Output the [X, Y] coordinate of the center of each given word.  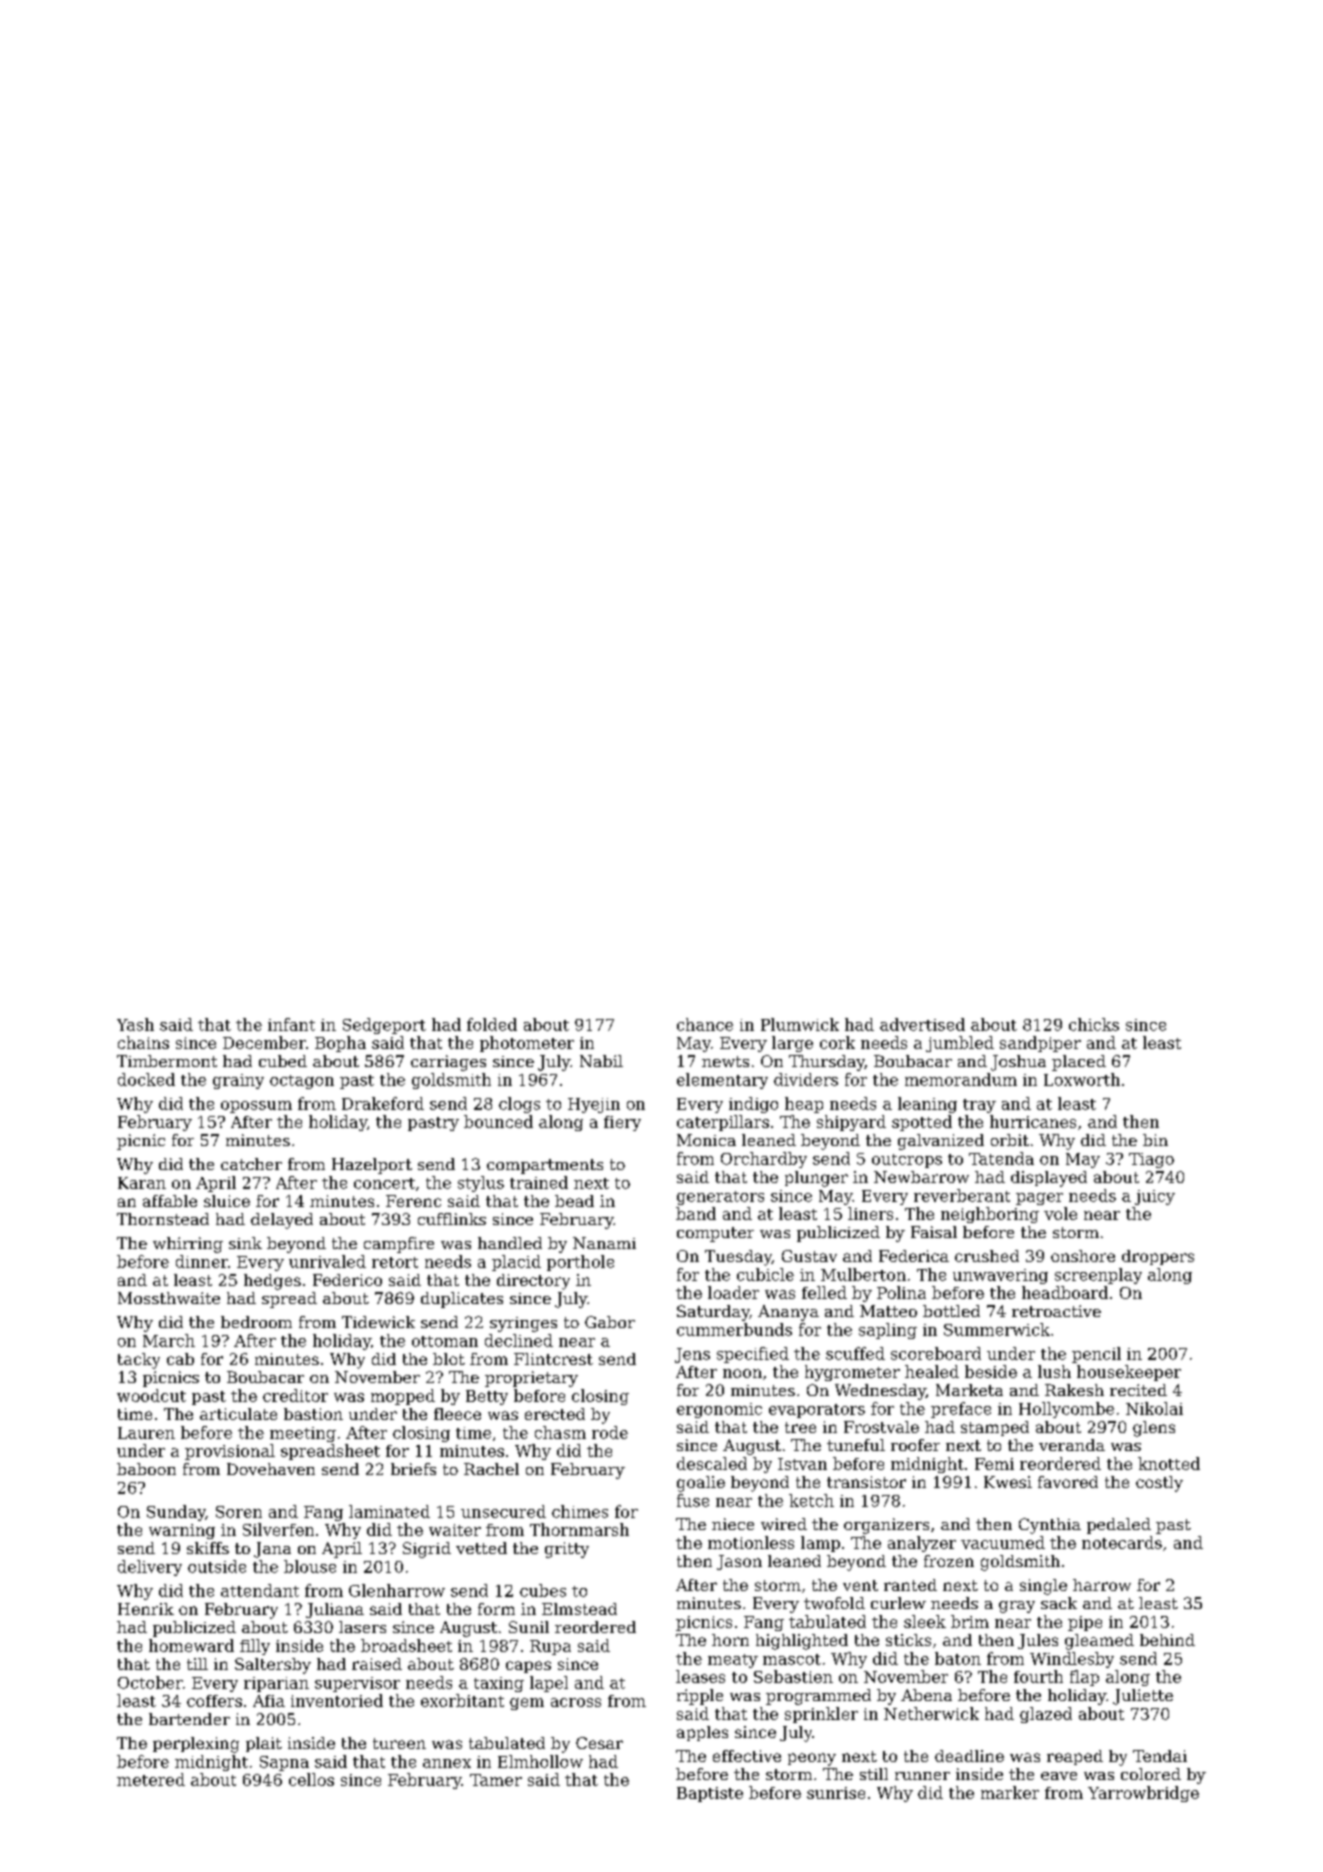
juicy [1155, 1197]
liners [870, 1213]
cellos [311, 1779]
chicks [1094, 1024]
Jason [739, 1562]
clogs [519, 1105]
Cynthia [1050, 1526]
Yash [135, 1024]
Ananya [788, 1313]
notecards [1122, 1542]
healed [932, 1371]
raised [377, 1664]
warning [182, 1531]
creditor [295, 1395]
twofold [834, 1603]
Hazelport [372, 1166]
